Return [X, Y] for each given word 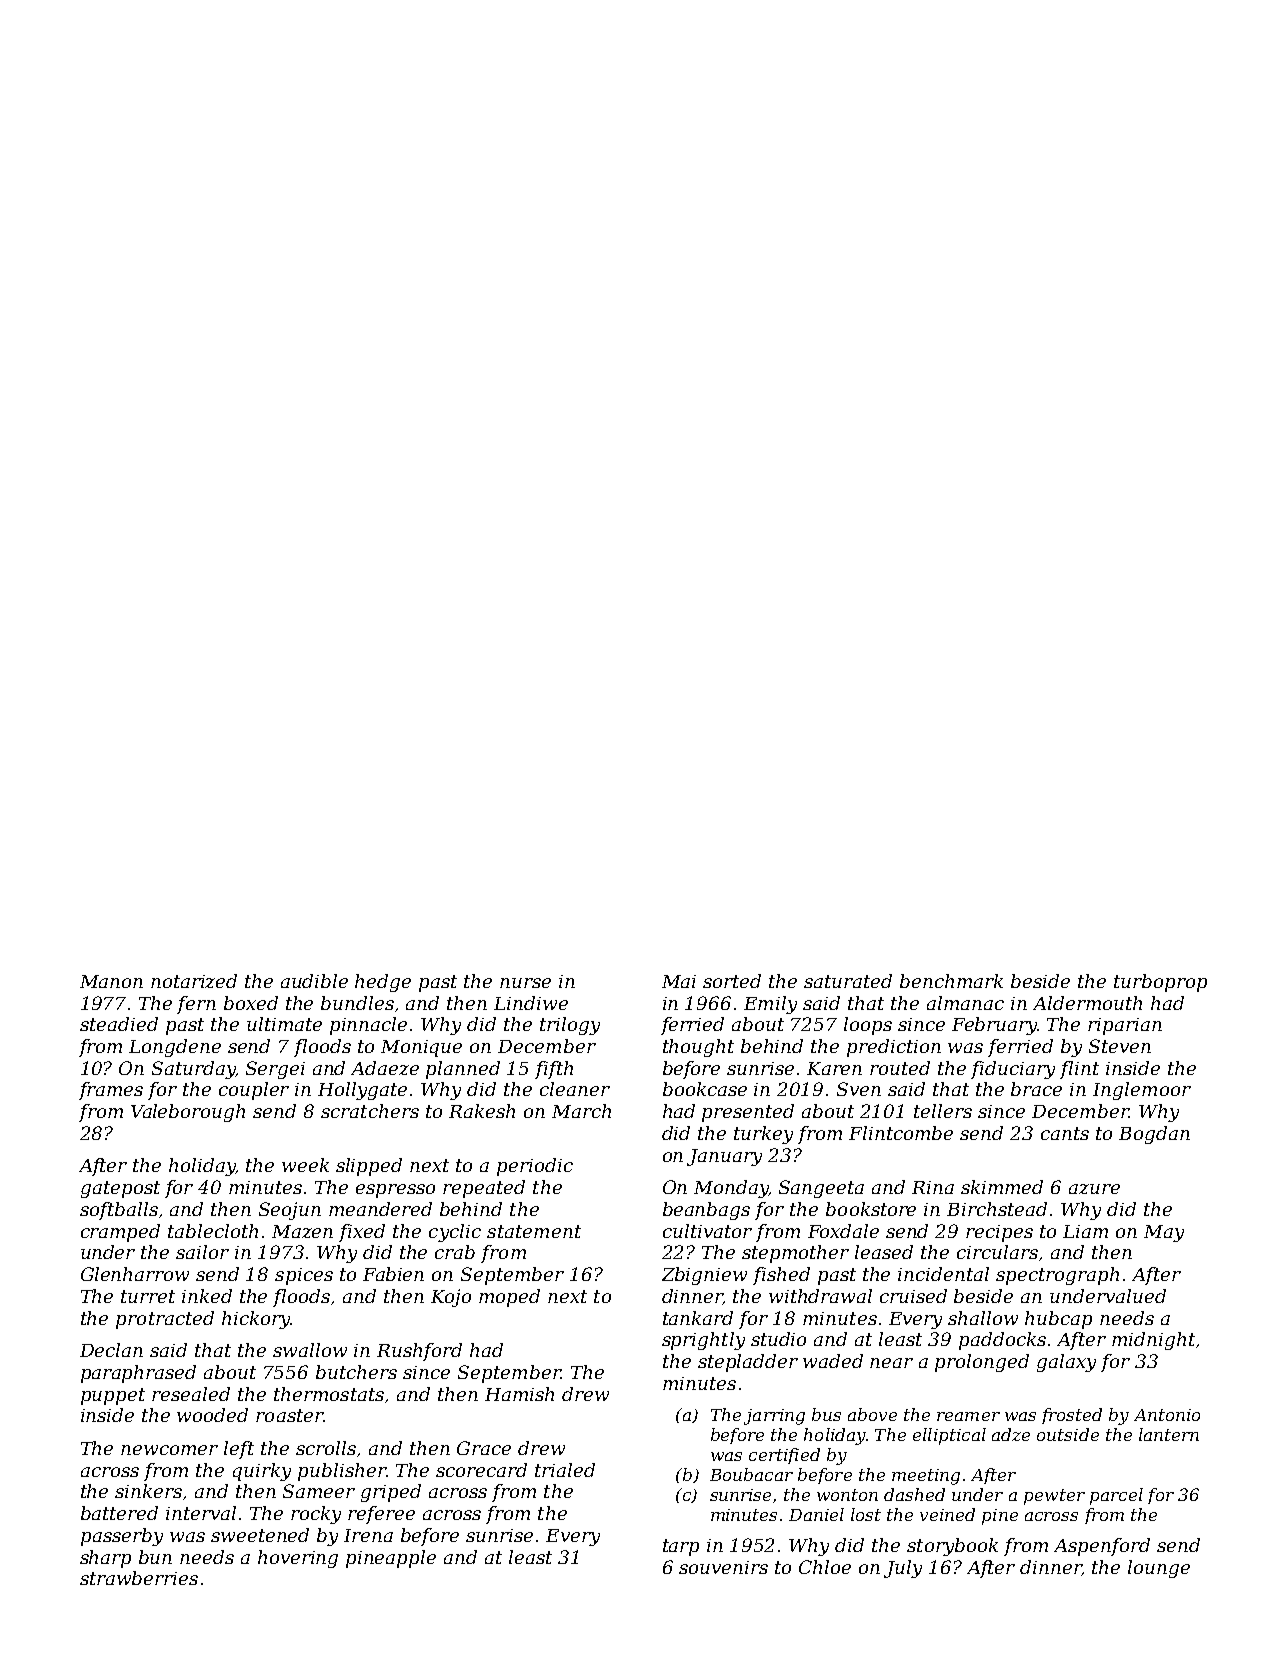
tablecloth [213, 1231]
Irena [368, 1535]
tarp [681, 1547]
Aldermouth [1087, 1003]
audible [314, 981]
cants [1065, 1133]
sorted [732, 981]
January [724, 1157]
